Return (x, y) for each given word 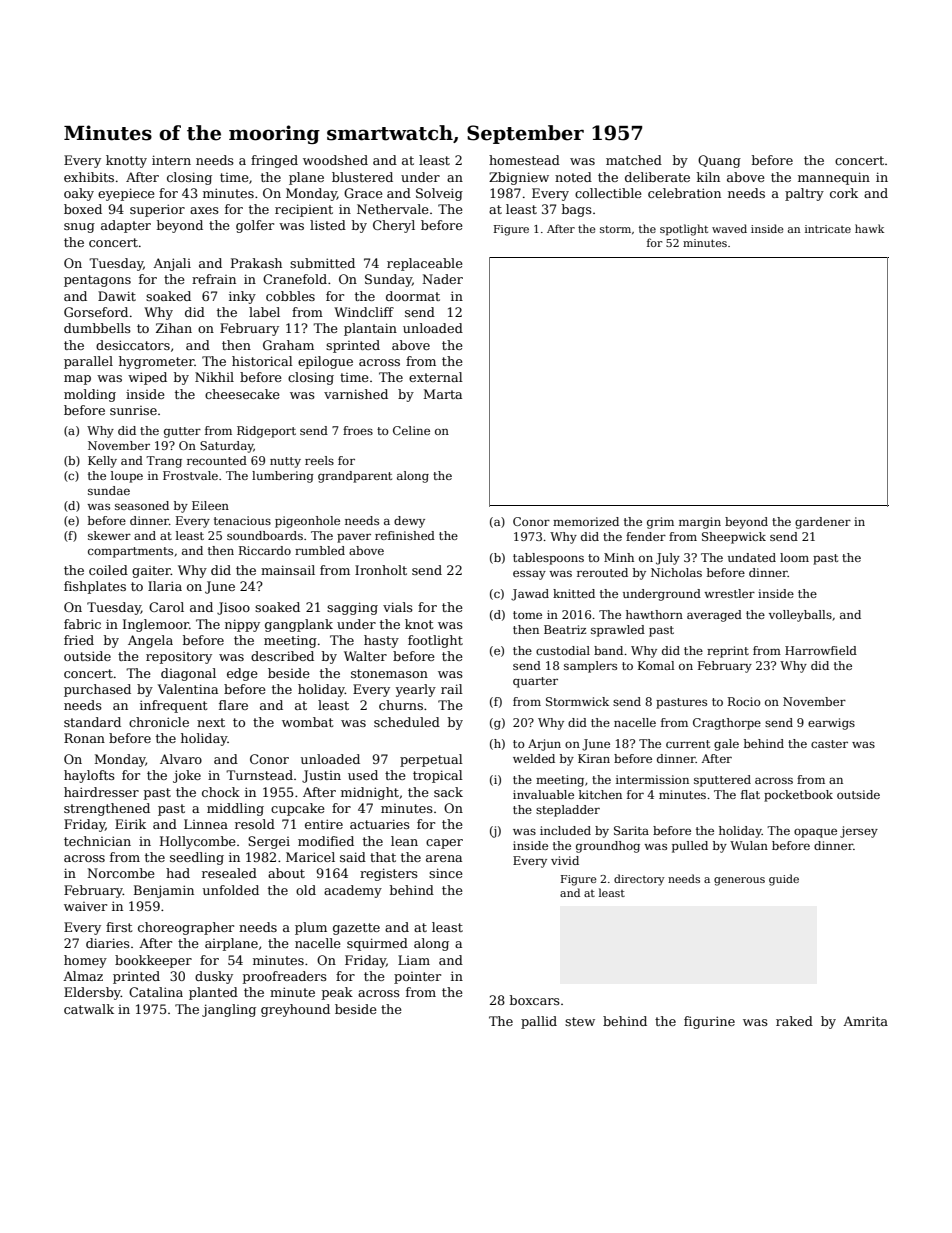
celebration (684, 193)
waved (729, 228)
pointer (417, 978)
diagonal (188, 674)
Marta (443, 394)
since (446, 873)
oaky (79, 194)
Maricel (310, 857)
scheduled (407, 722)
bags (577, 210)
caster (829, 744)
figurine (709, 1022)
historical (262, 361)
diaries (108, 943)
